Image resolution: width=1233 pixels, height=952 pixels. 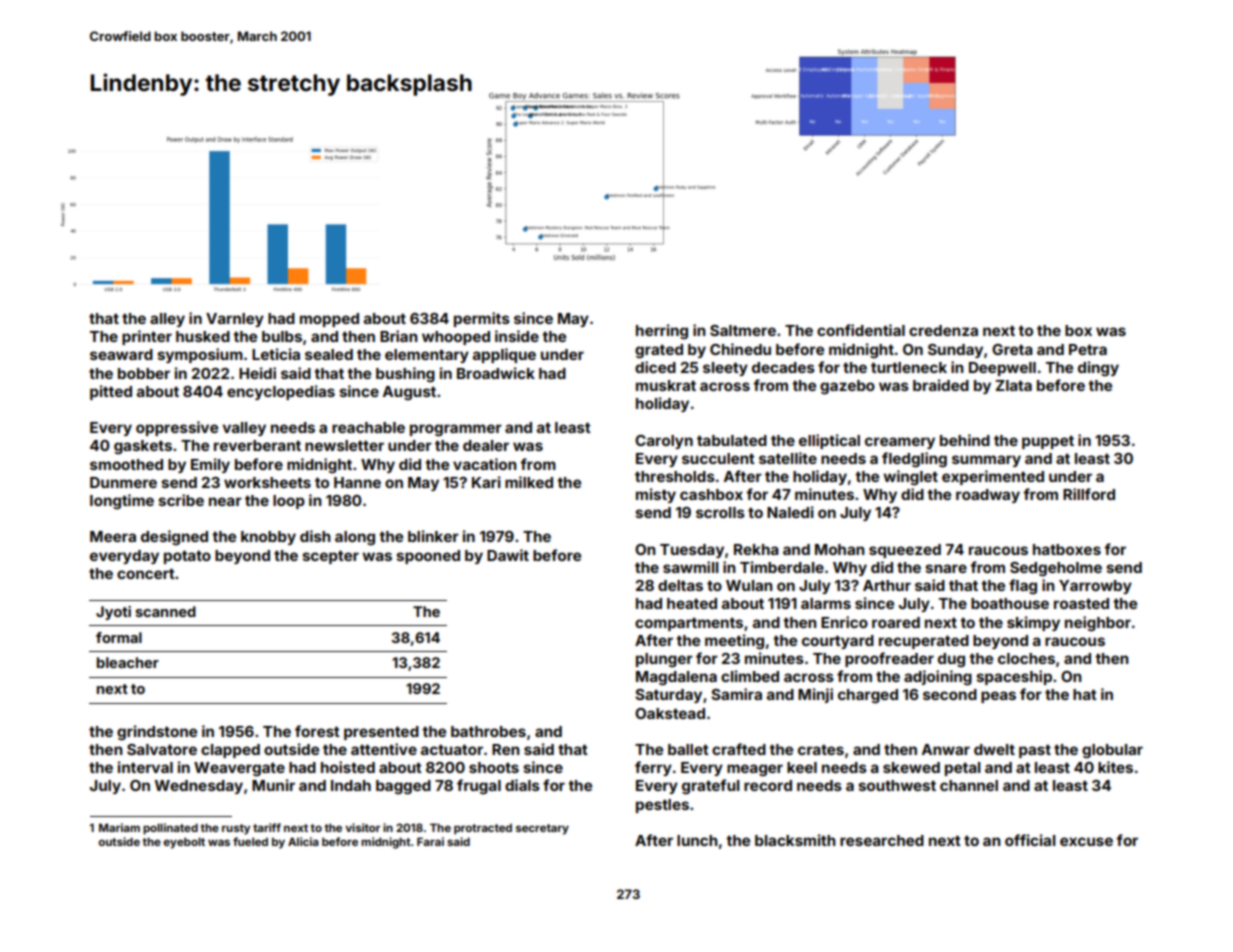 I want to click on excuse, so click(x=1086, y=841).
